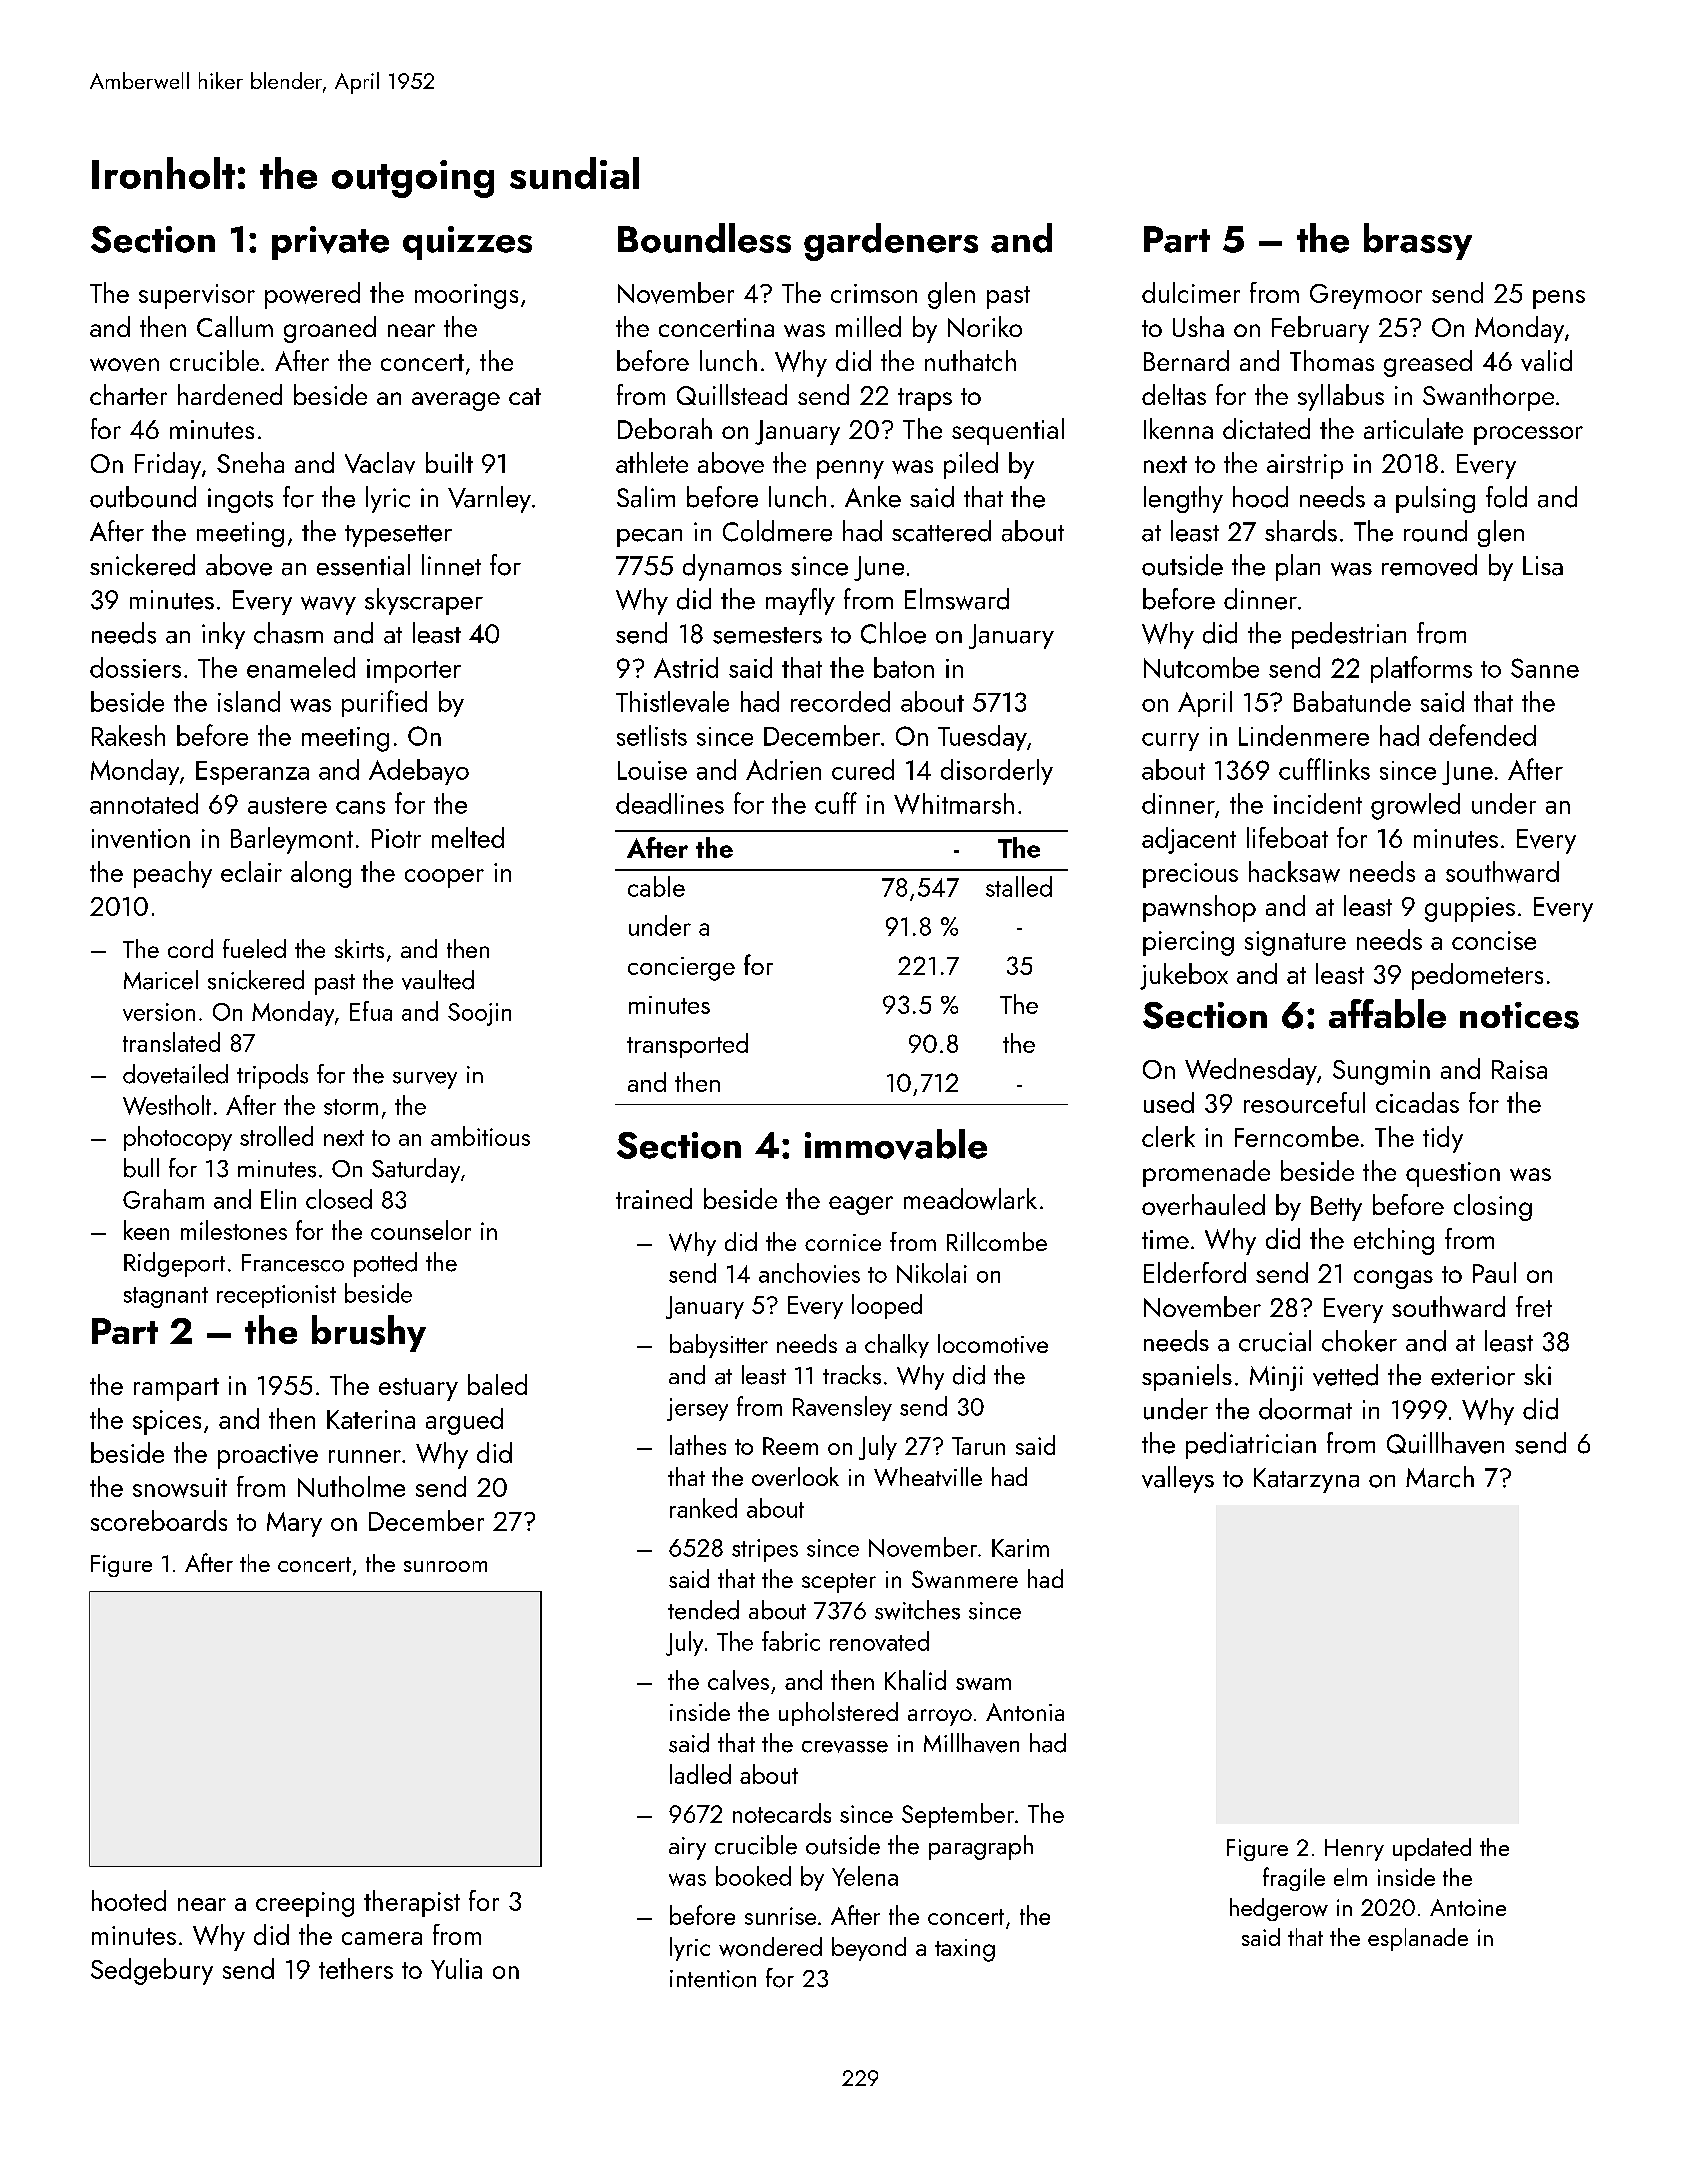 The width and height of the screenshot is (1683, 2178). Describe the element at coordinates (1418, 241) in the screenshot. I see `brassy` at that location.
